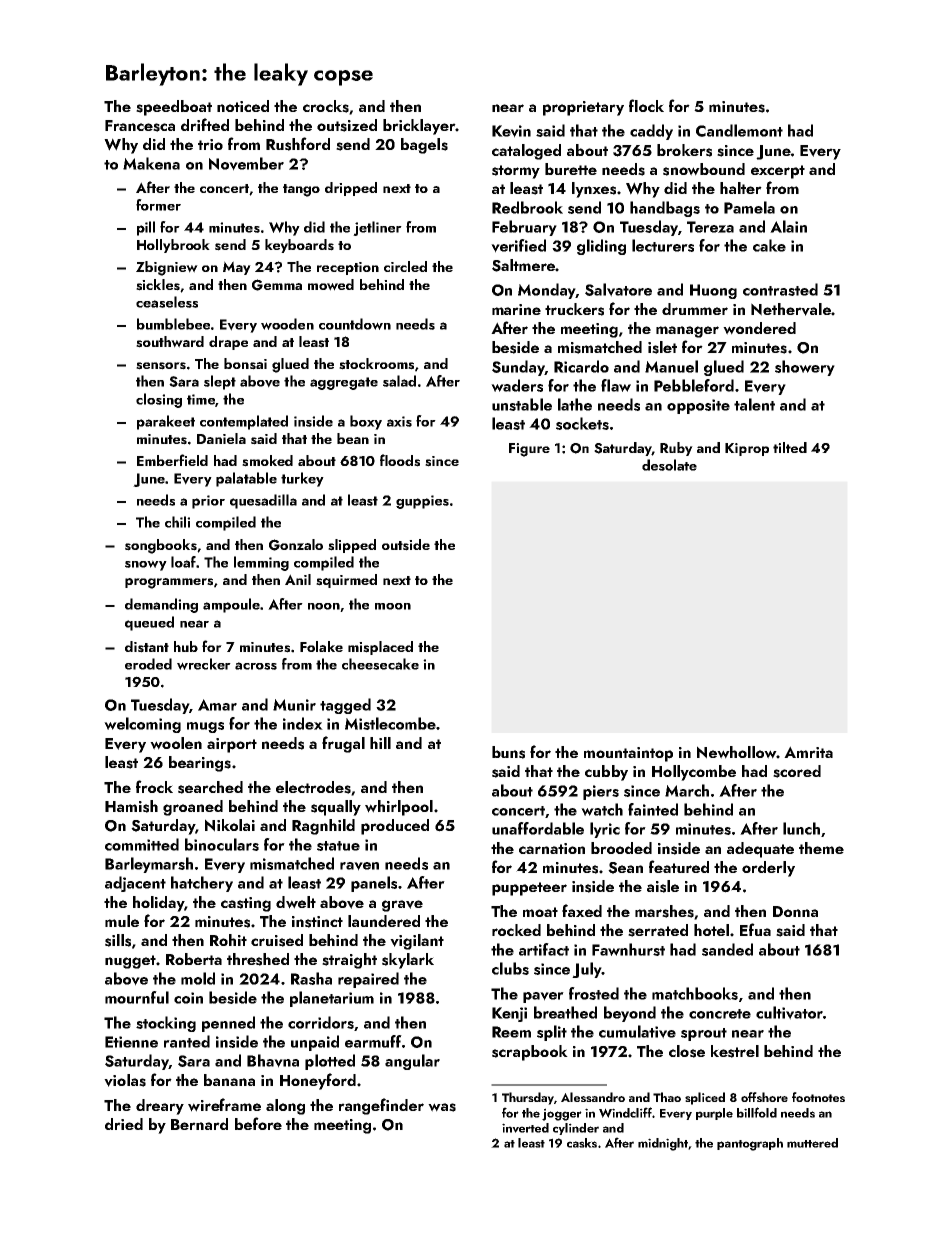 The width and height of the screenshot is (952, 1233). What do you see at coordinates (258, 959) in the screenshot?
I see `threshed` at bounding box center [258, 959].
